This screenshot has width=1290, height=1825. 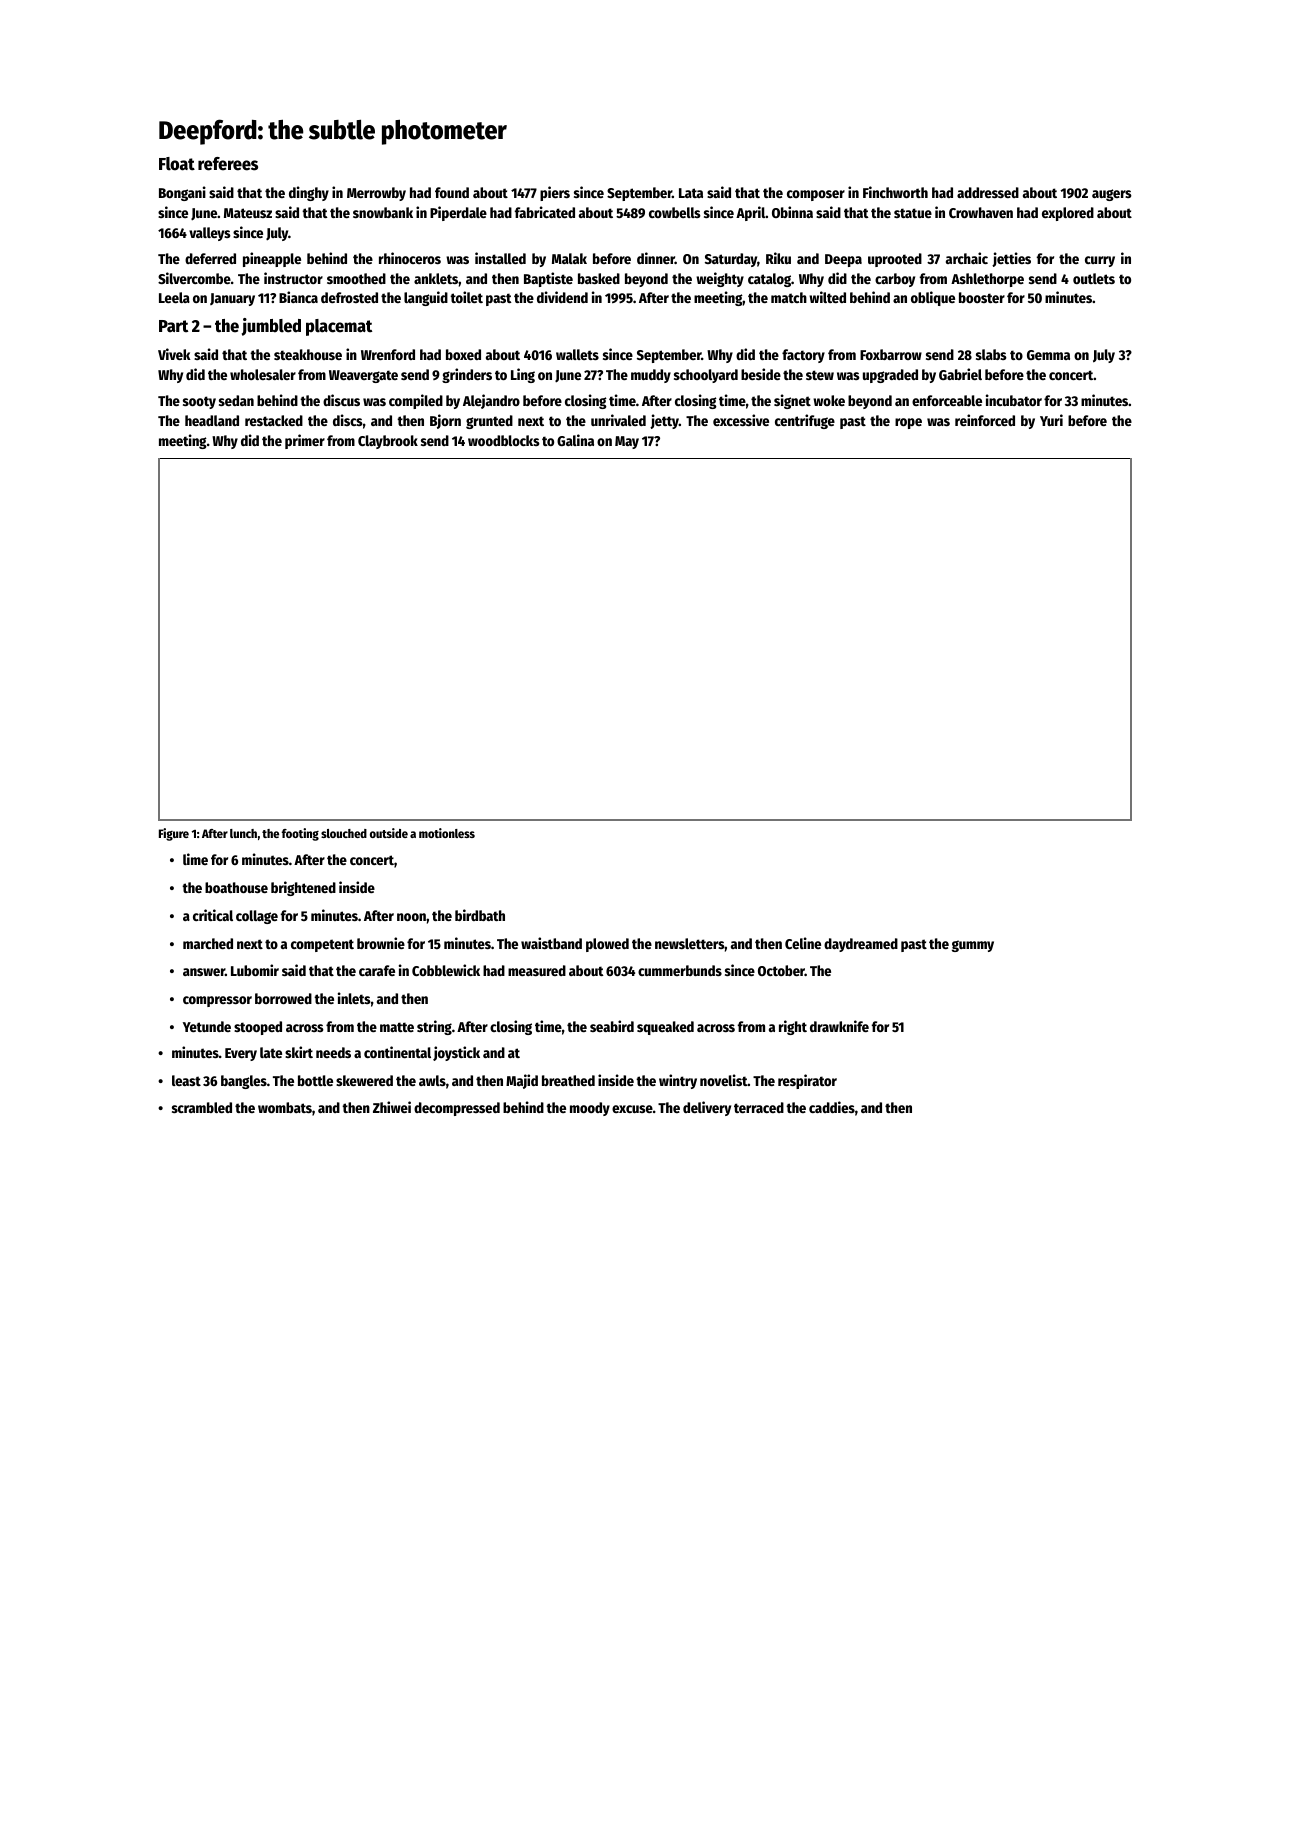 I want to click on Merrowby, so click(x=376, y=194).
